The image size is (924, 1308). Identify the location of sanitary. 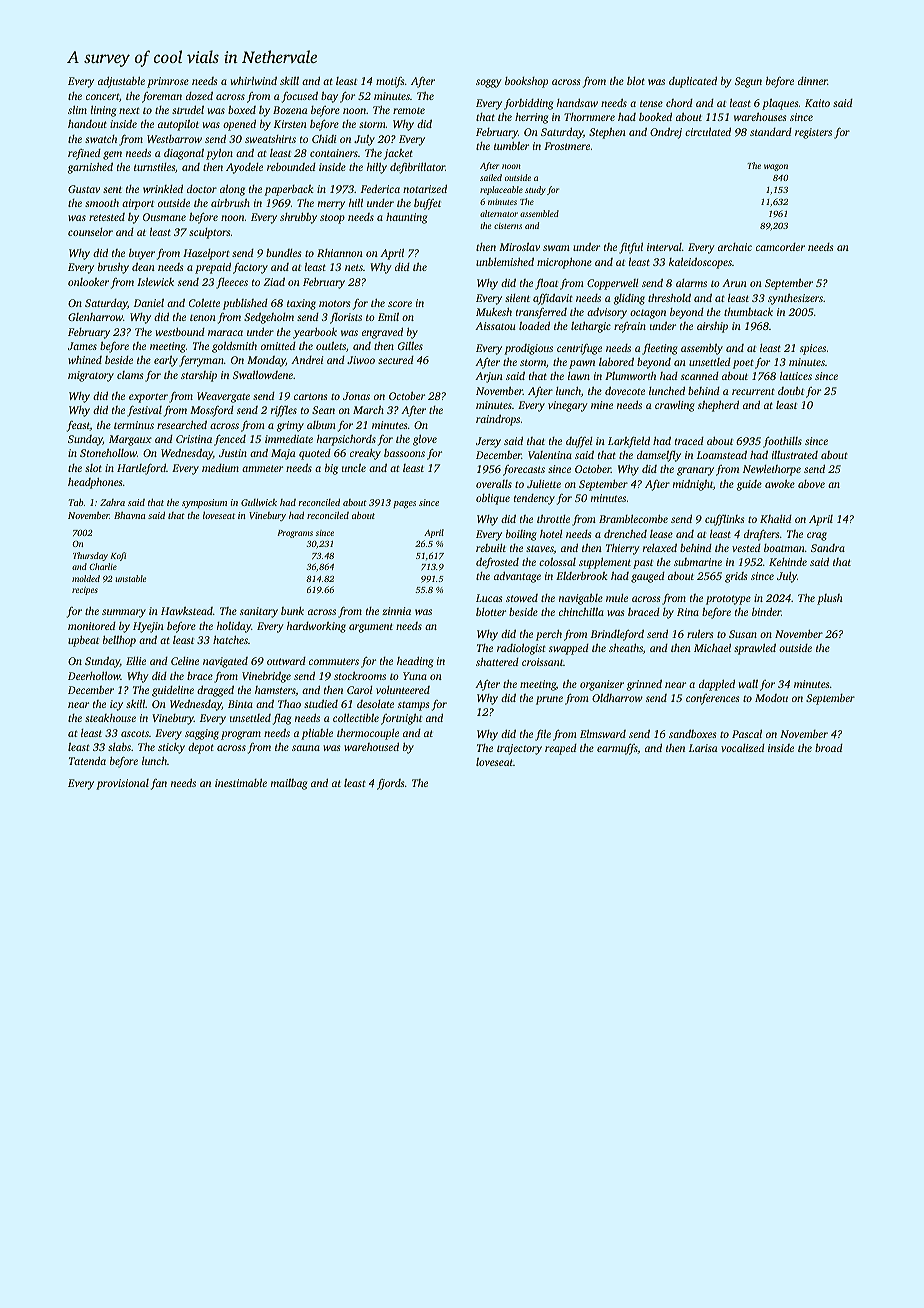
(259, 612).
